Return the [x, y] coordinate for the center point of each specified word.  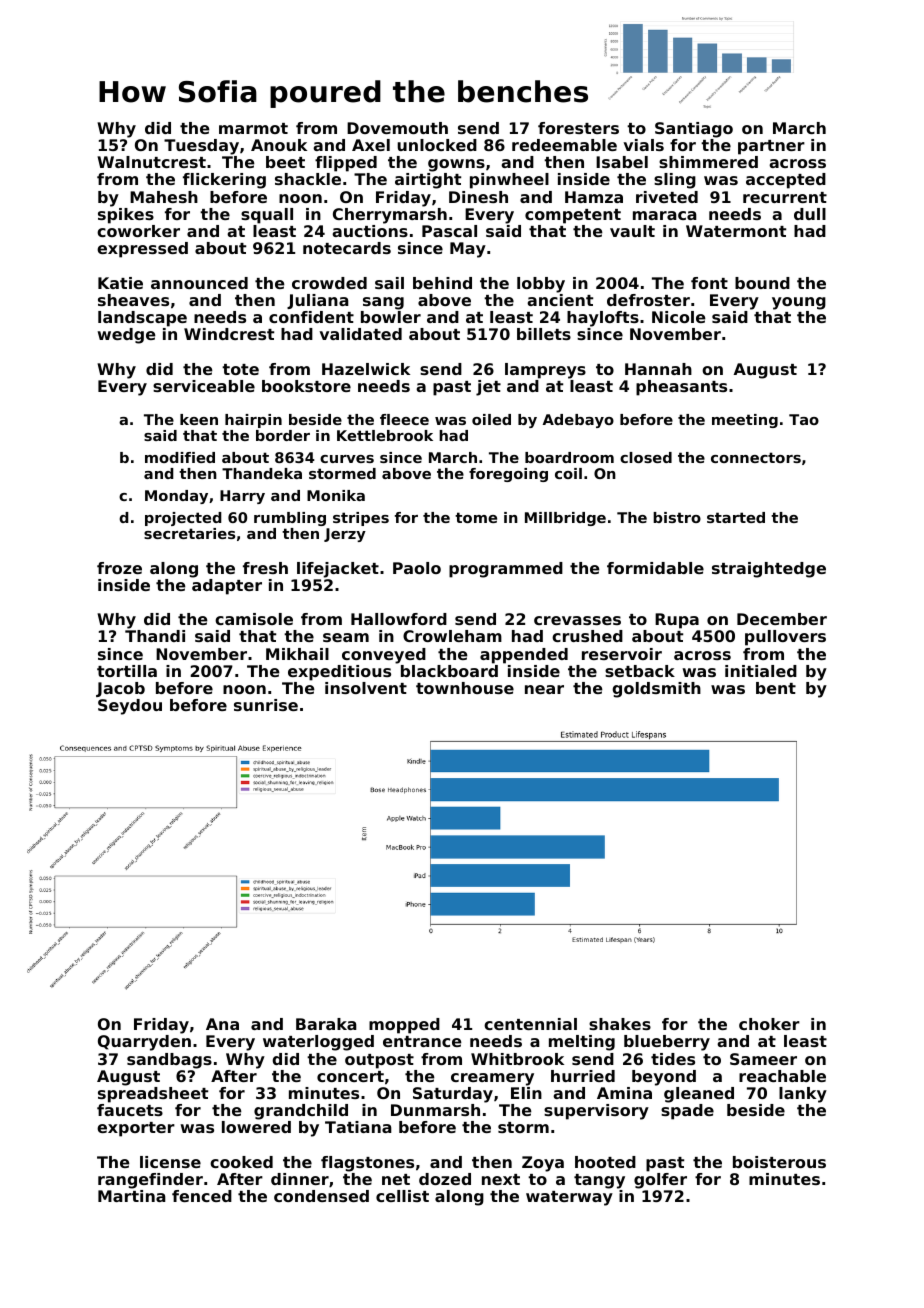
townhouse [465, 688]
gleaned [699, 1095]
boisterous [779, 1162]
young [799, 303]
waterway [569, 1198]
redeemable [564, 145]
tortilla [127, 671]
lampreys [545, 371]
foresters [578, 128]
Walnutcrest [151, 162]
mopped [404, 1026]
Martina [132, 1196]
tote [240, 369]
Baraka [326, 1024]
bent [776, 688]
